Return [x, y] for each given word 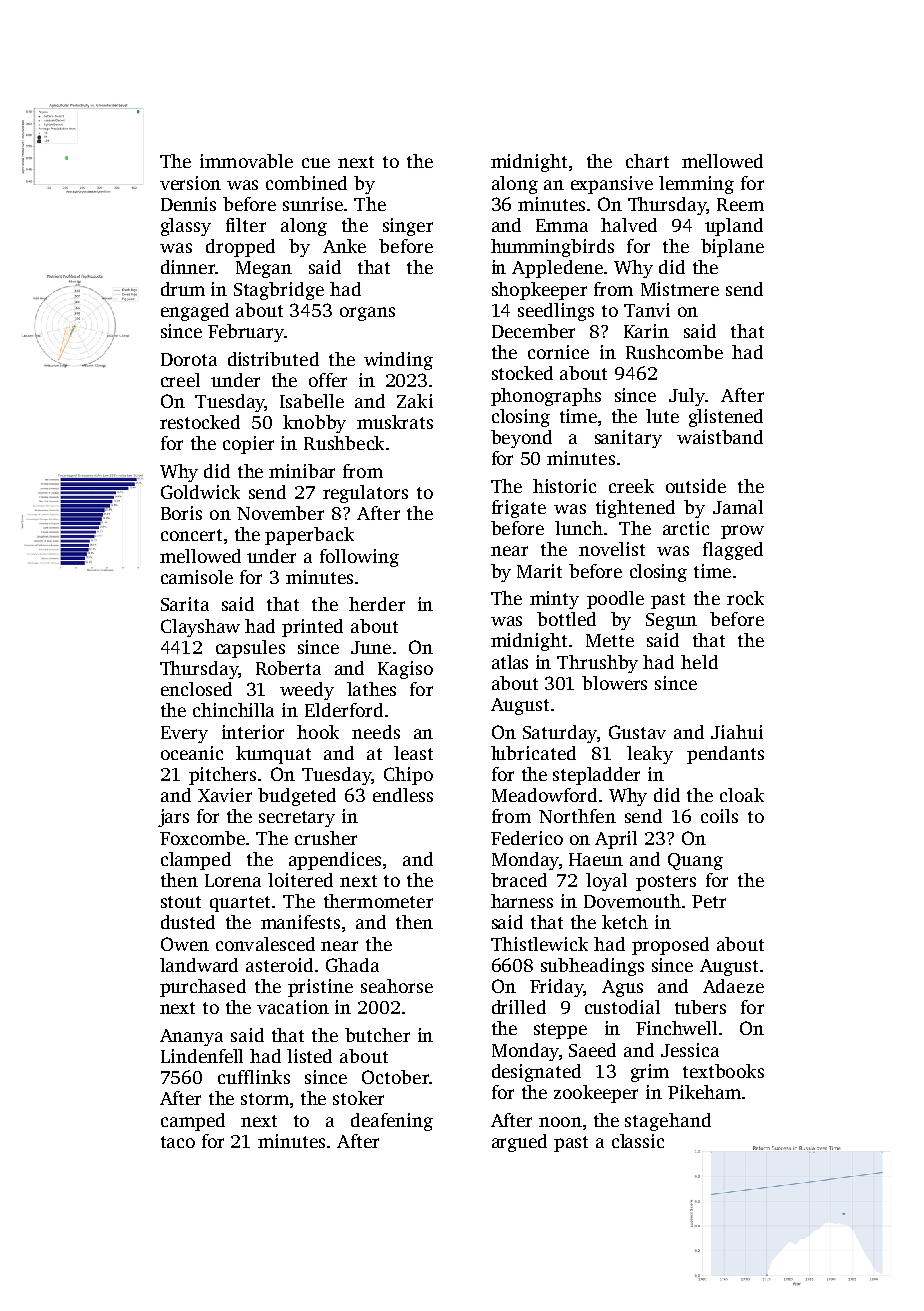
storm [265, 1099]
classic [638, 1141]
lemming [696, 185]
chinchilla [233, 710]
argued [519, 1143]
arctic [686, 528]
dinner [188, 267]
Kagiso [405, 670]
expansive [612, 185]
